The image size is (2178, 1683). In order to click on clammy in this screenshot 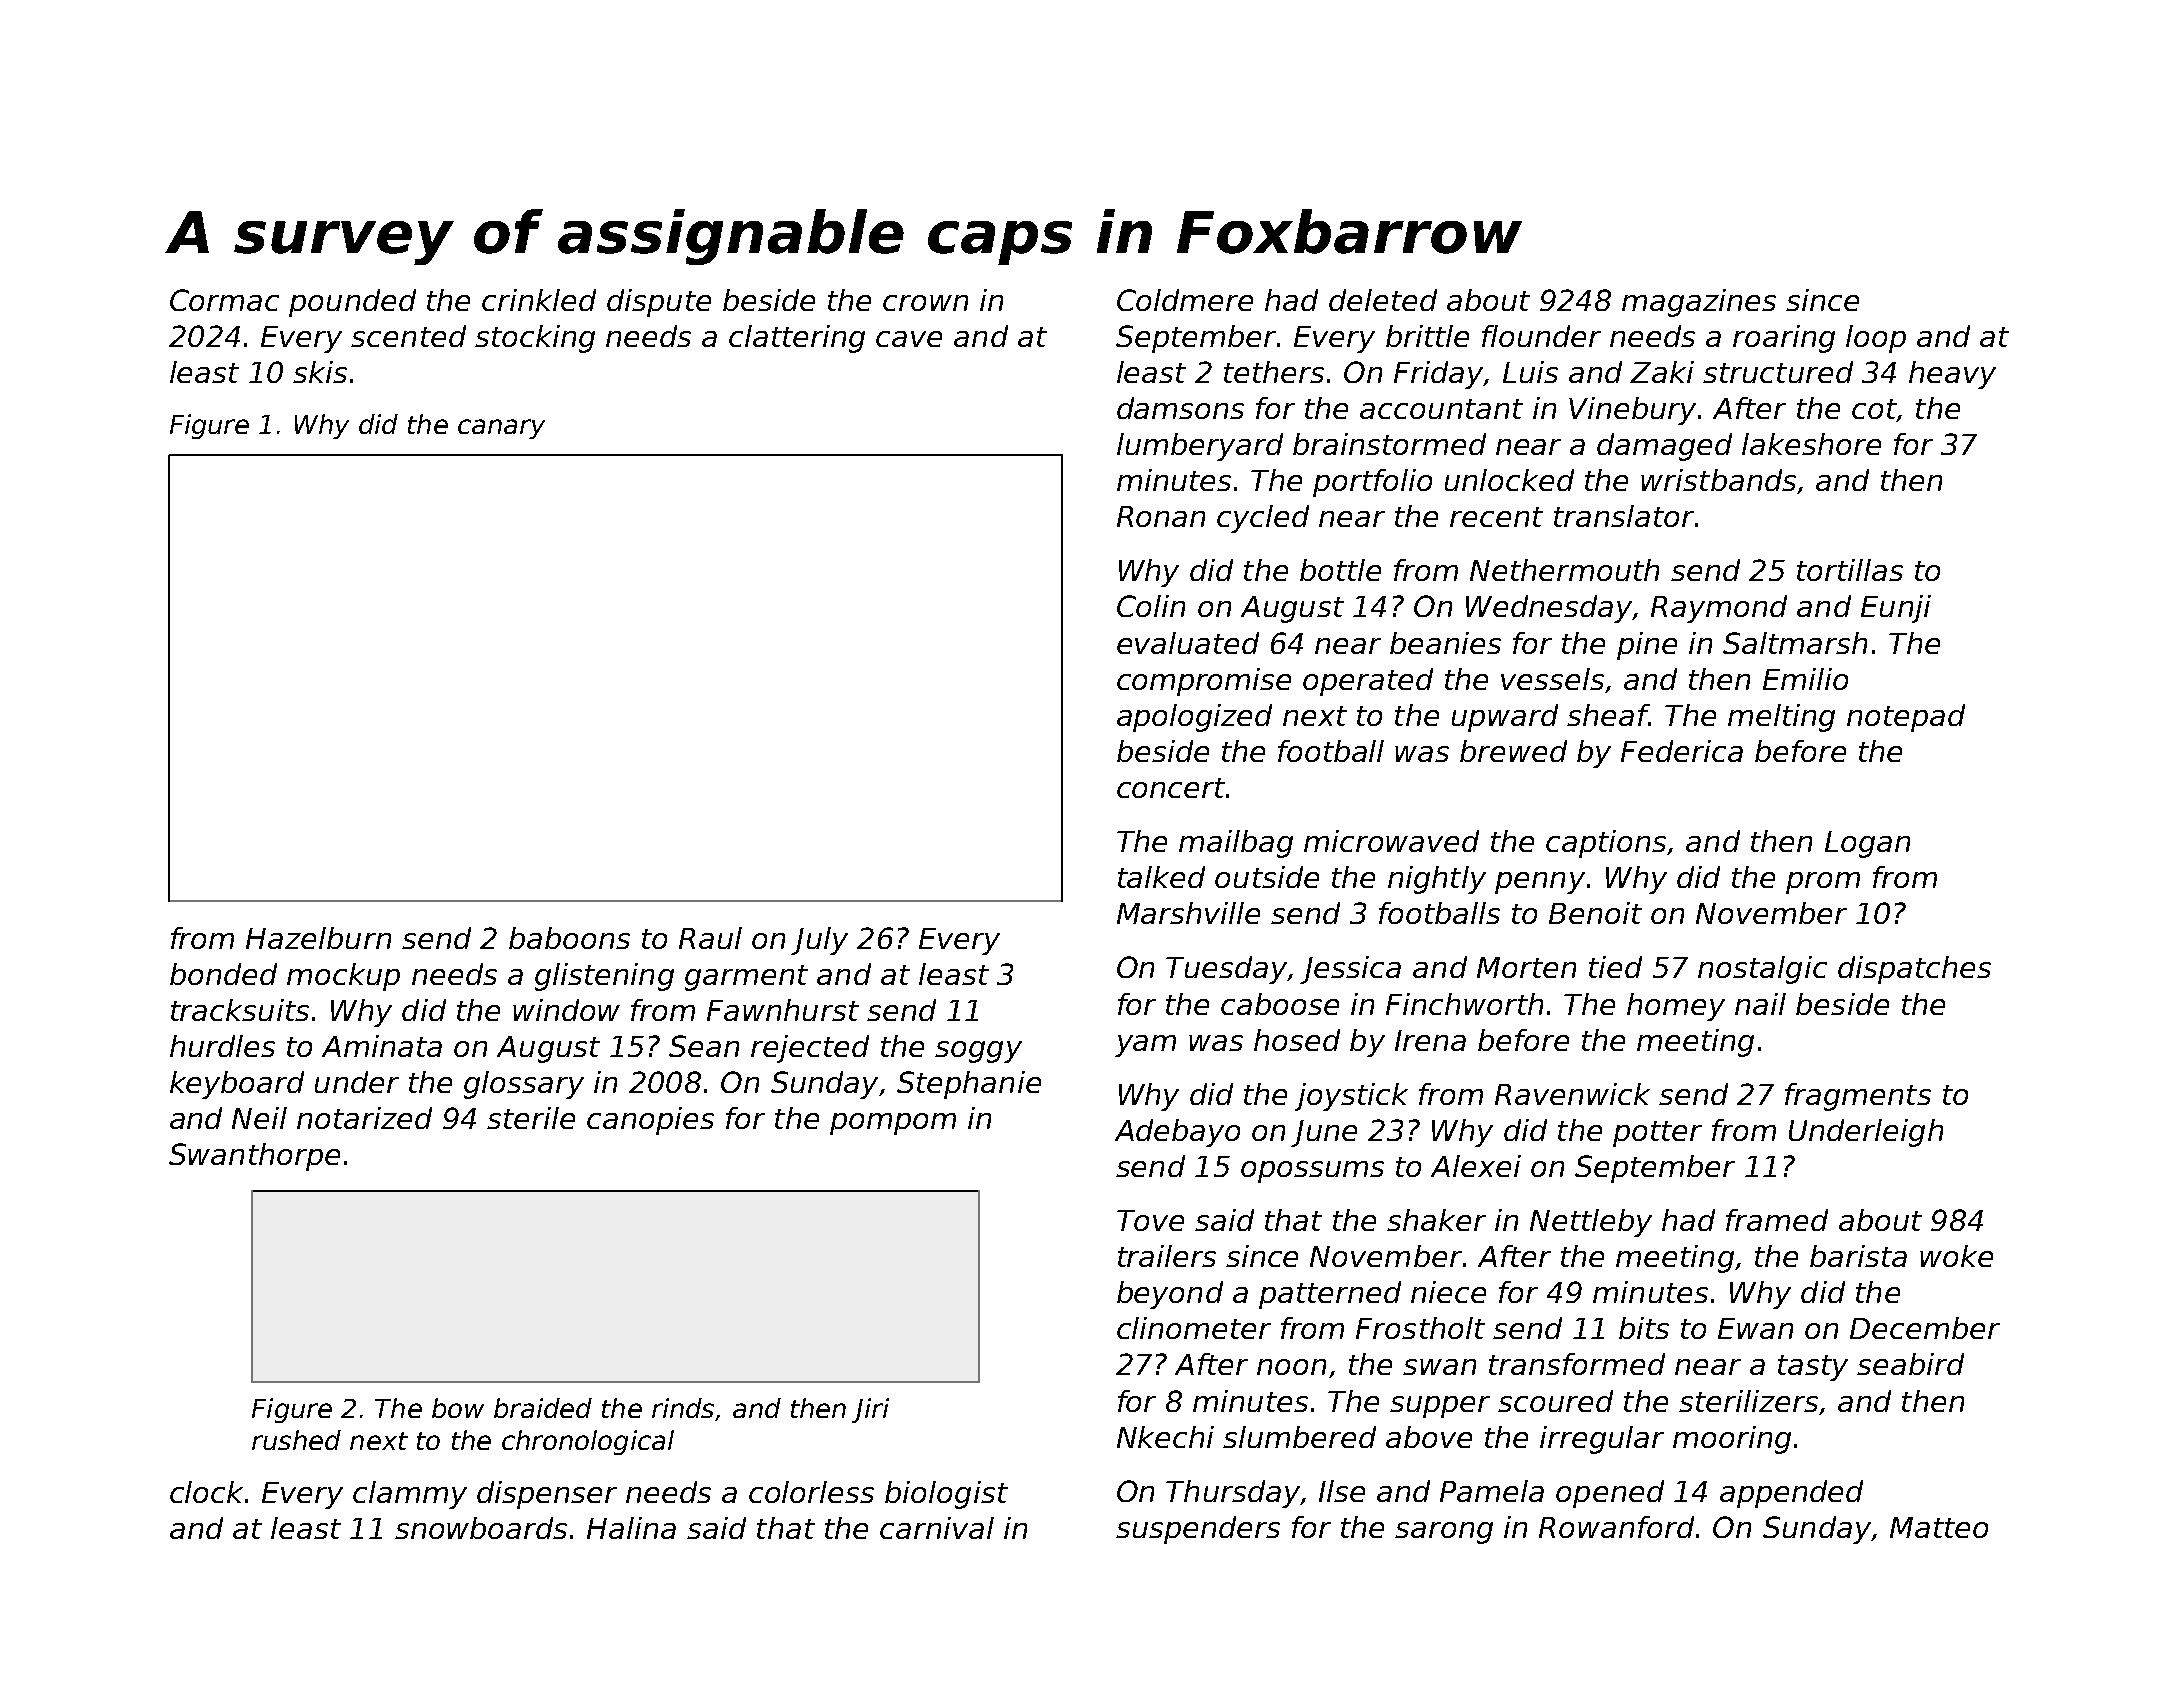, I will do `click(410, 1495)`.
